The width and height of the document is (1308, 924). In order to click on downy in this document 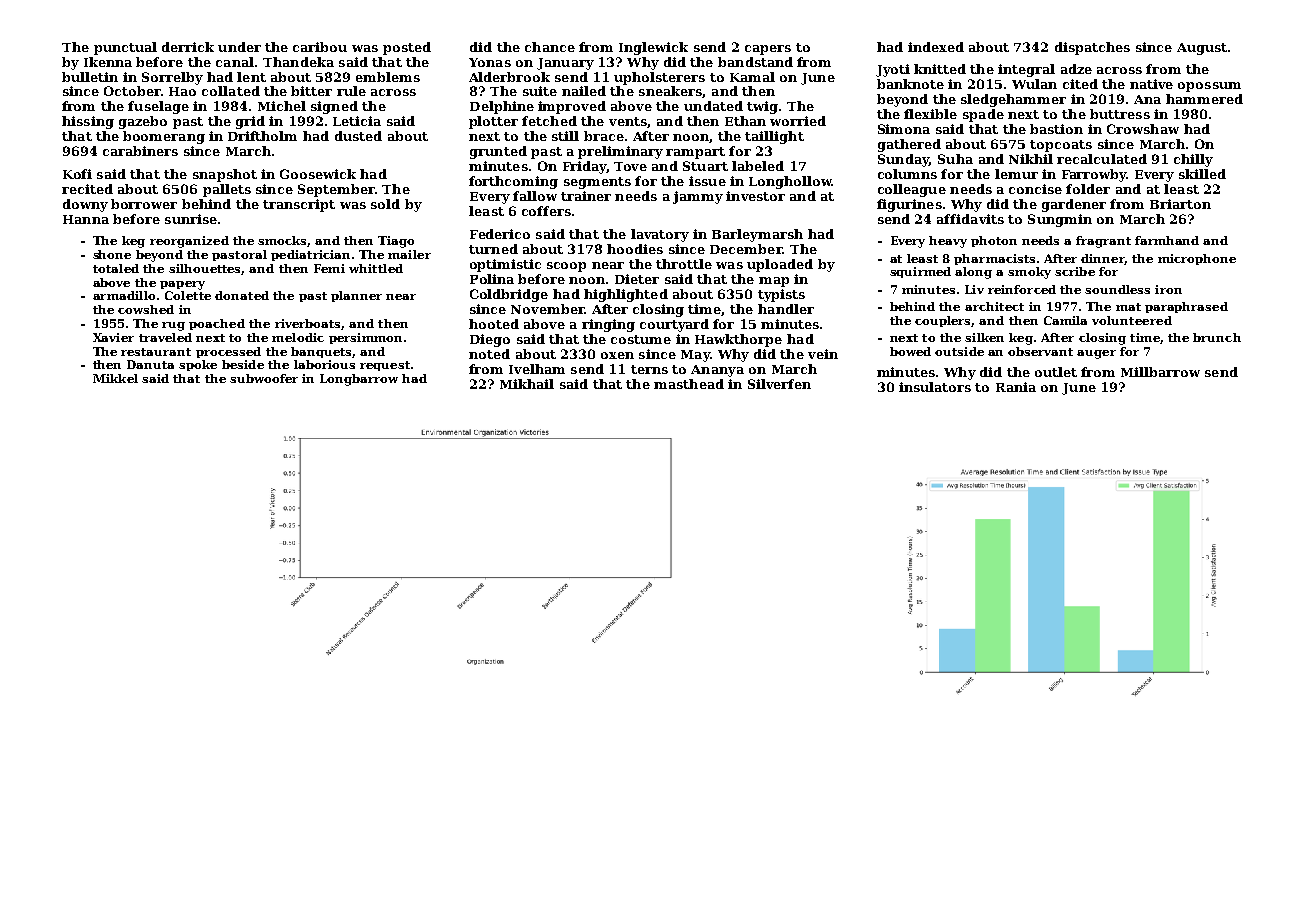, I will do `click(85, 205)`.
